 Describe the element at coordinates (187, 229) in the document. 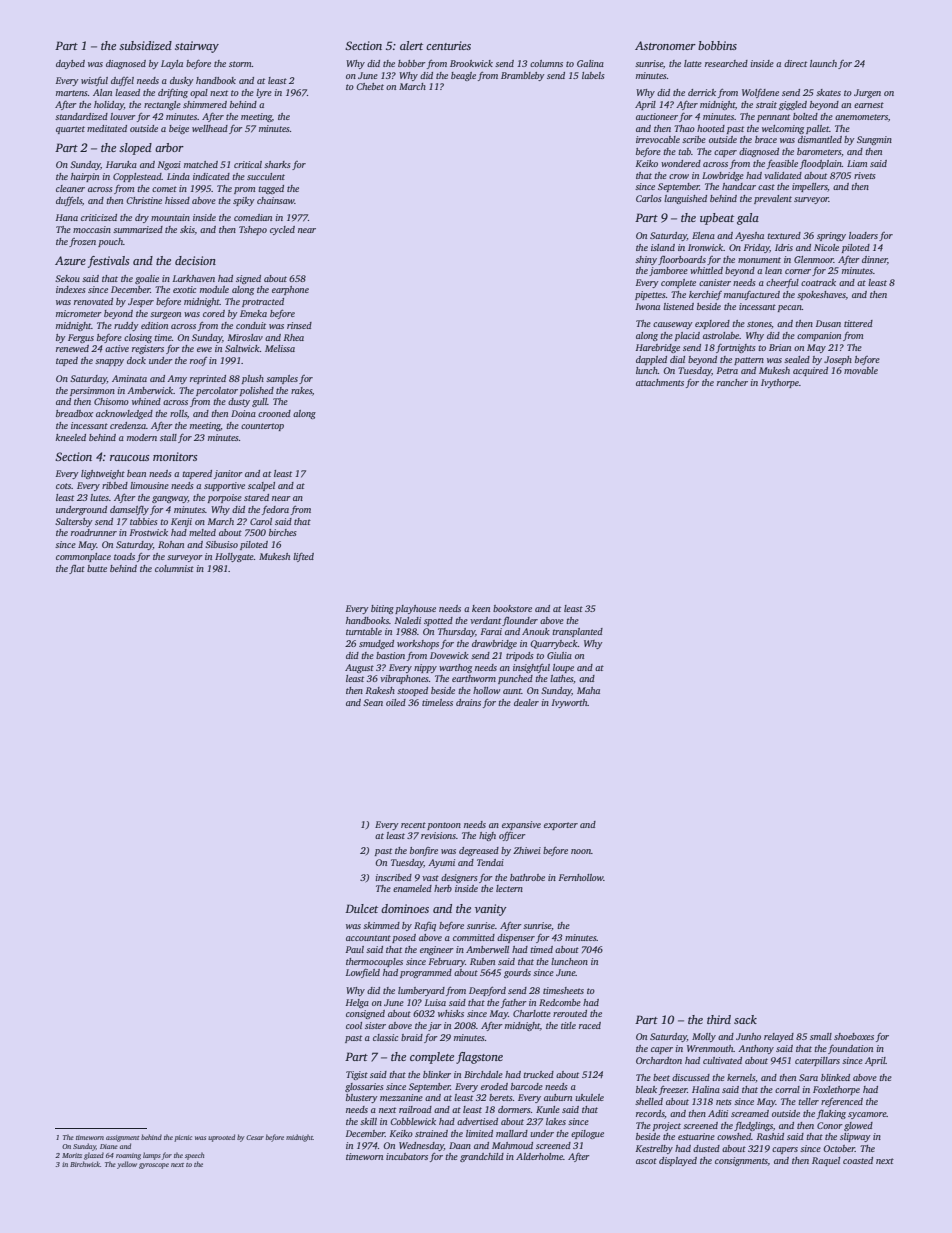

I see `skis` at that location.
